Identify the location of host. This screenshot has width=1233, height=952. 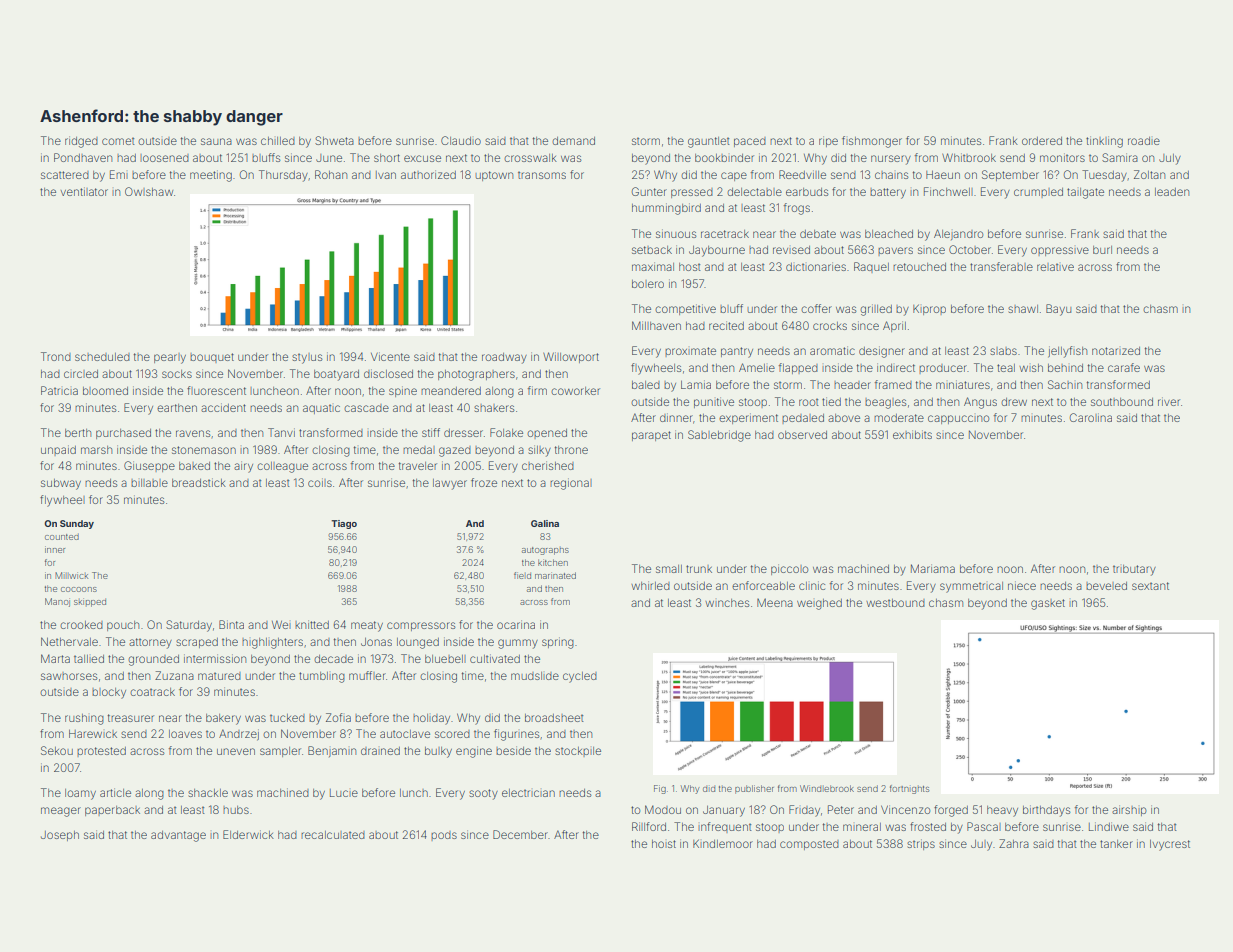
(690, 267).
